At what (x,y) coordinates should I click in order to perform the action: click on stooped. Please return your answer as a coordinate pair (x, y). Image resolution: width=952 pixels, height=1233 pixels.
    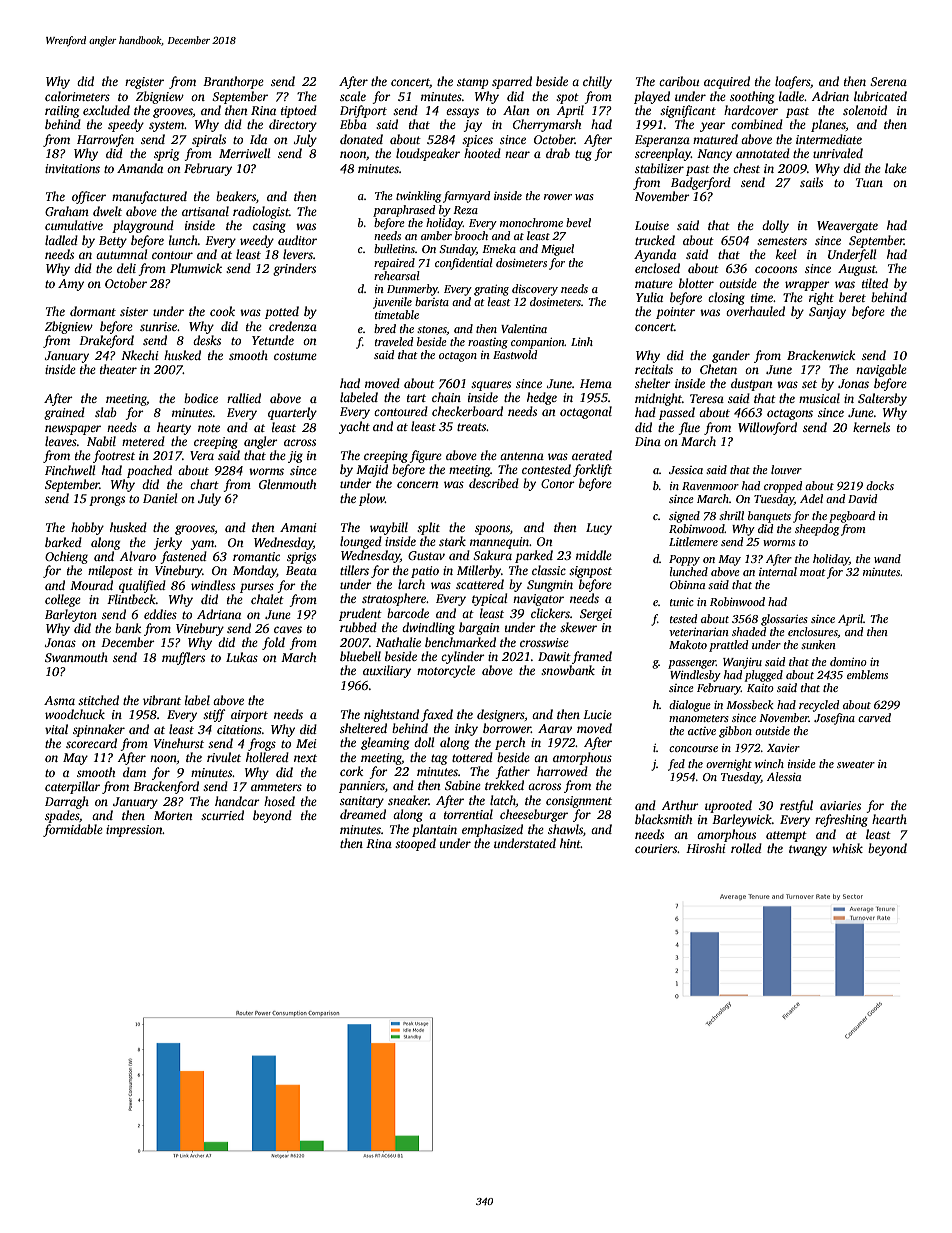
    Looking at the image, I should click on (415, 844).
